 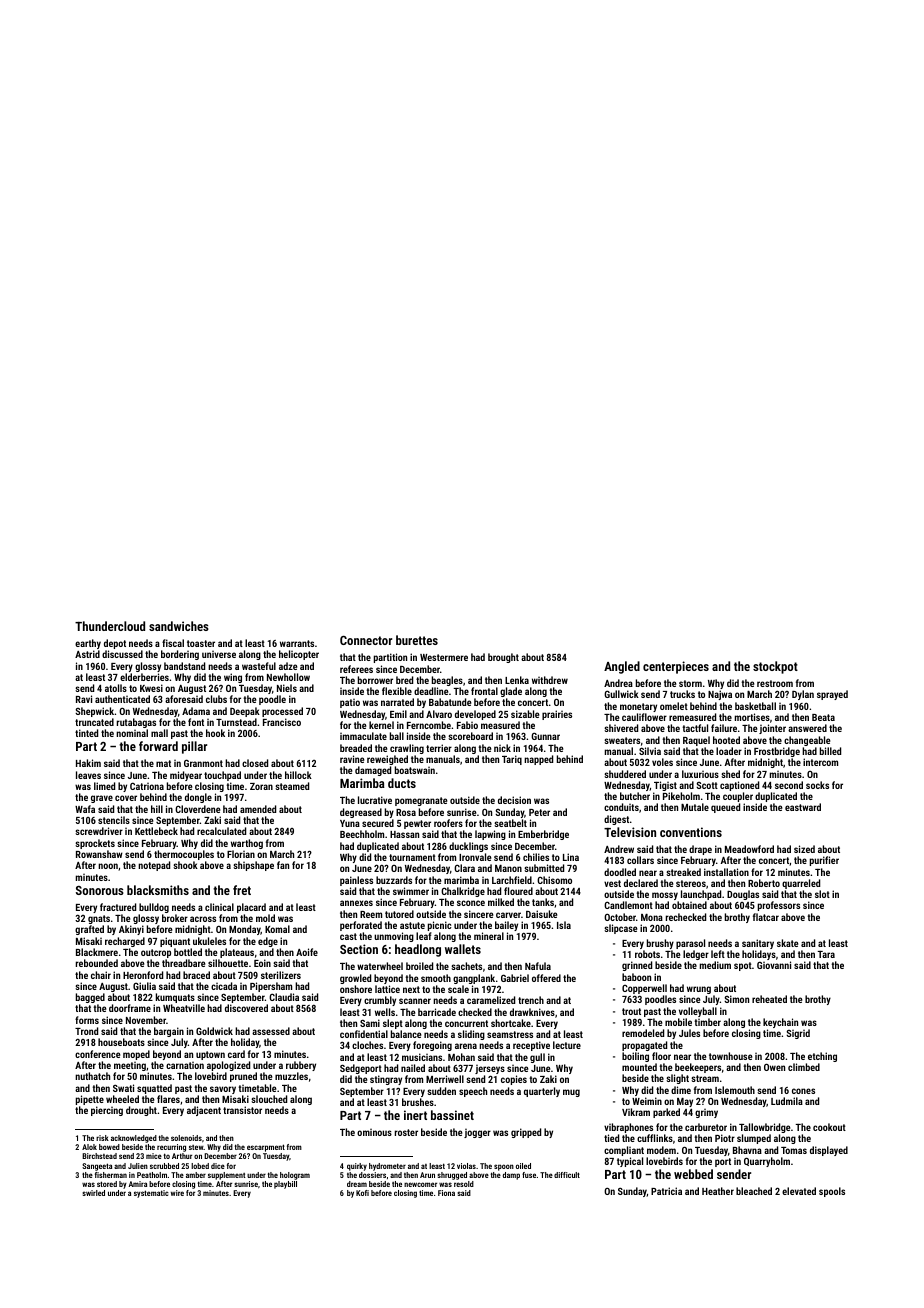 What do you see at coordinates (88, 775) in the screenshot?
I see `leaves` at bounding box center [88, 775].
